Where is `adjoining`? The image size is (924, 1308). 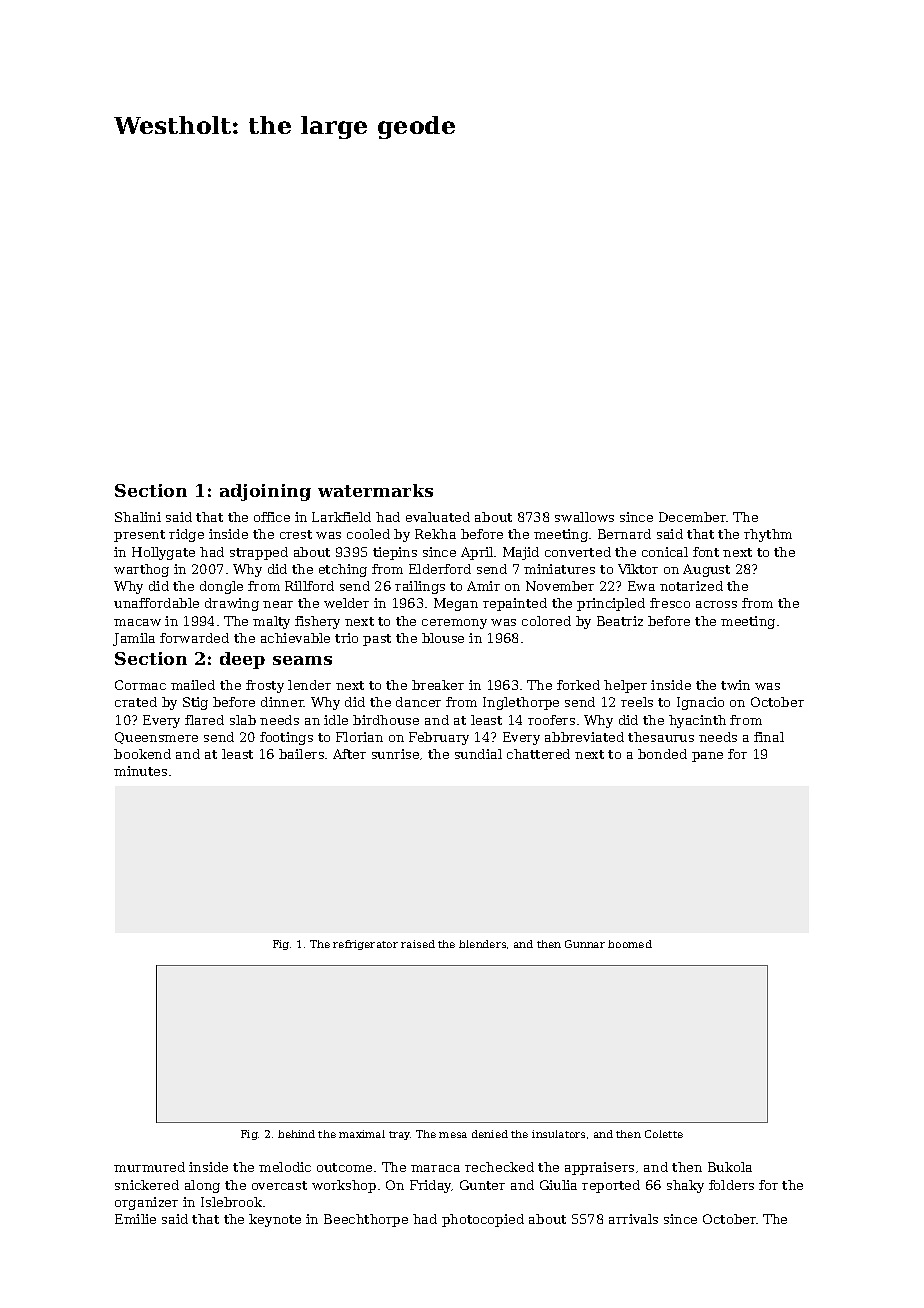
adjoining is located at coordinates (265, 492).
